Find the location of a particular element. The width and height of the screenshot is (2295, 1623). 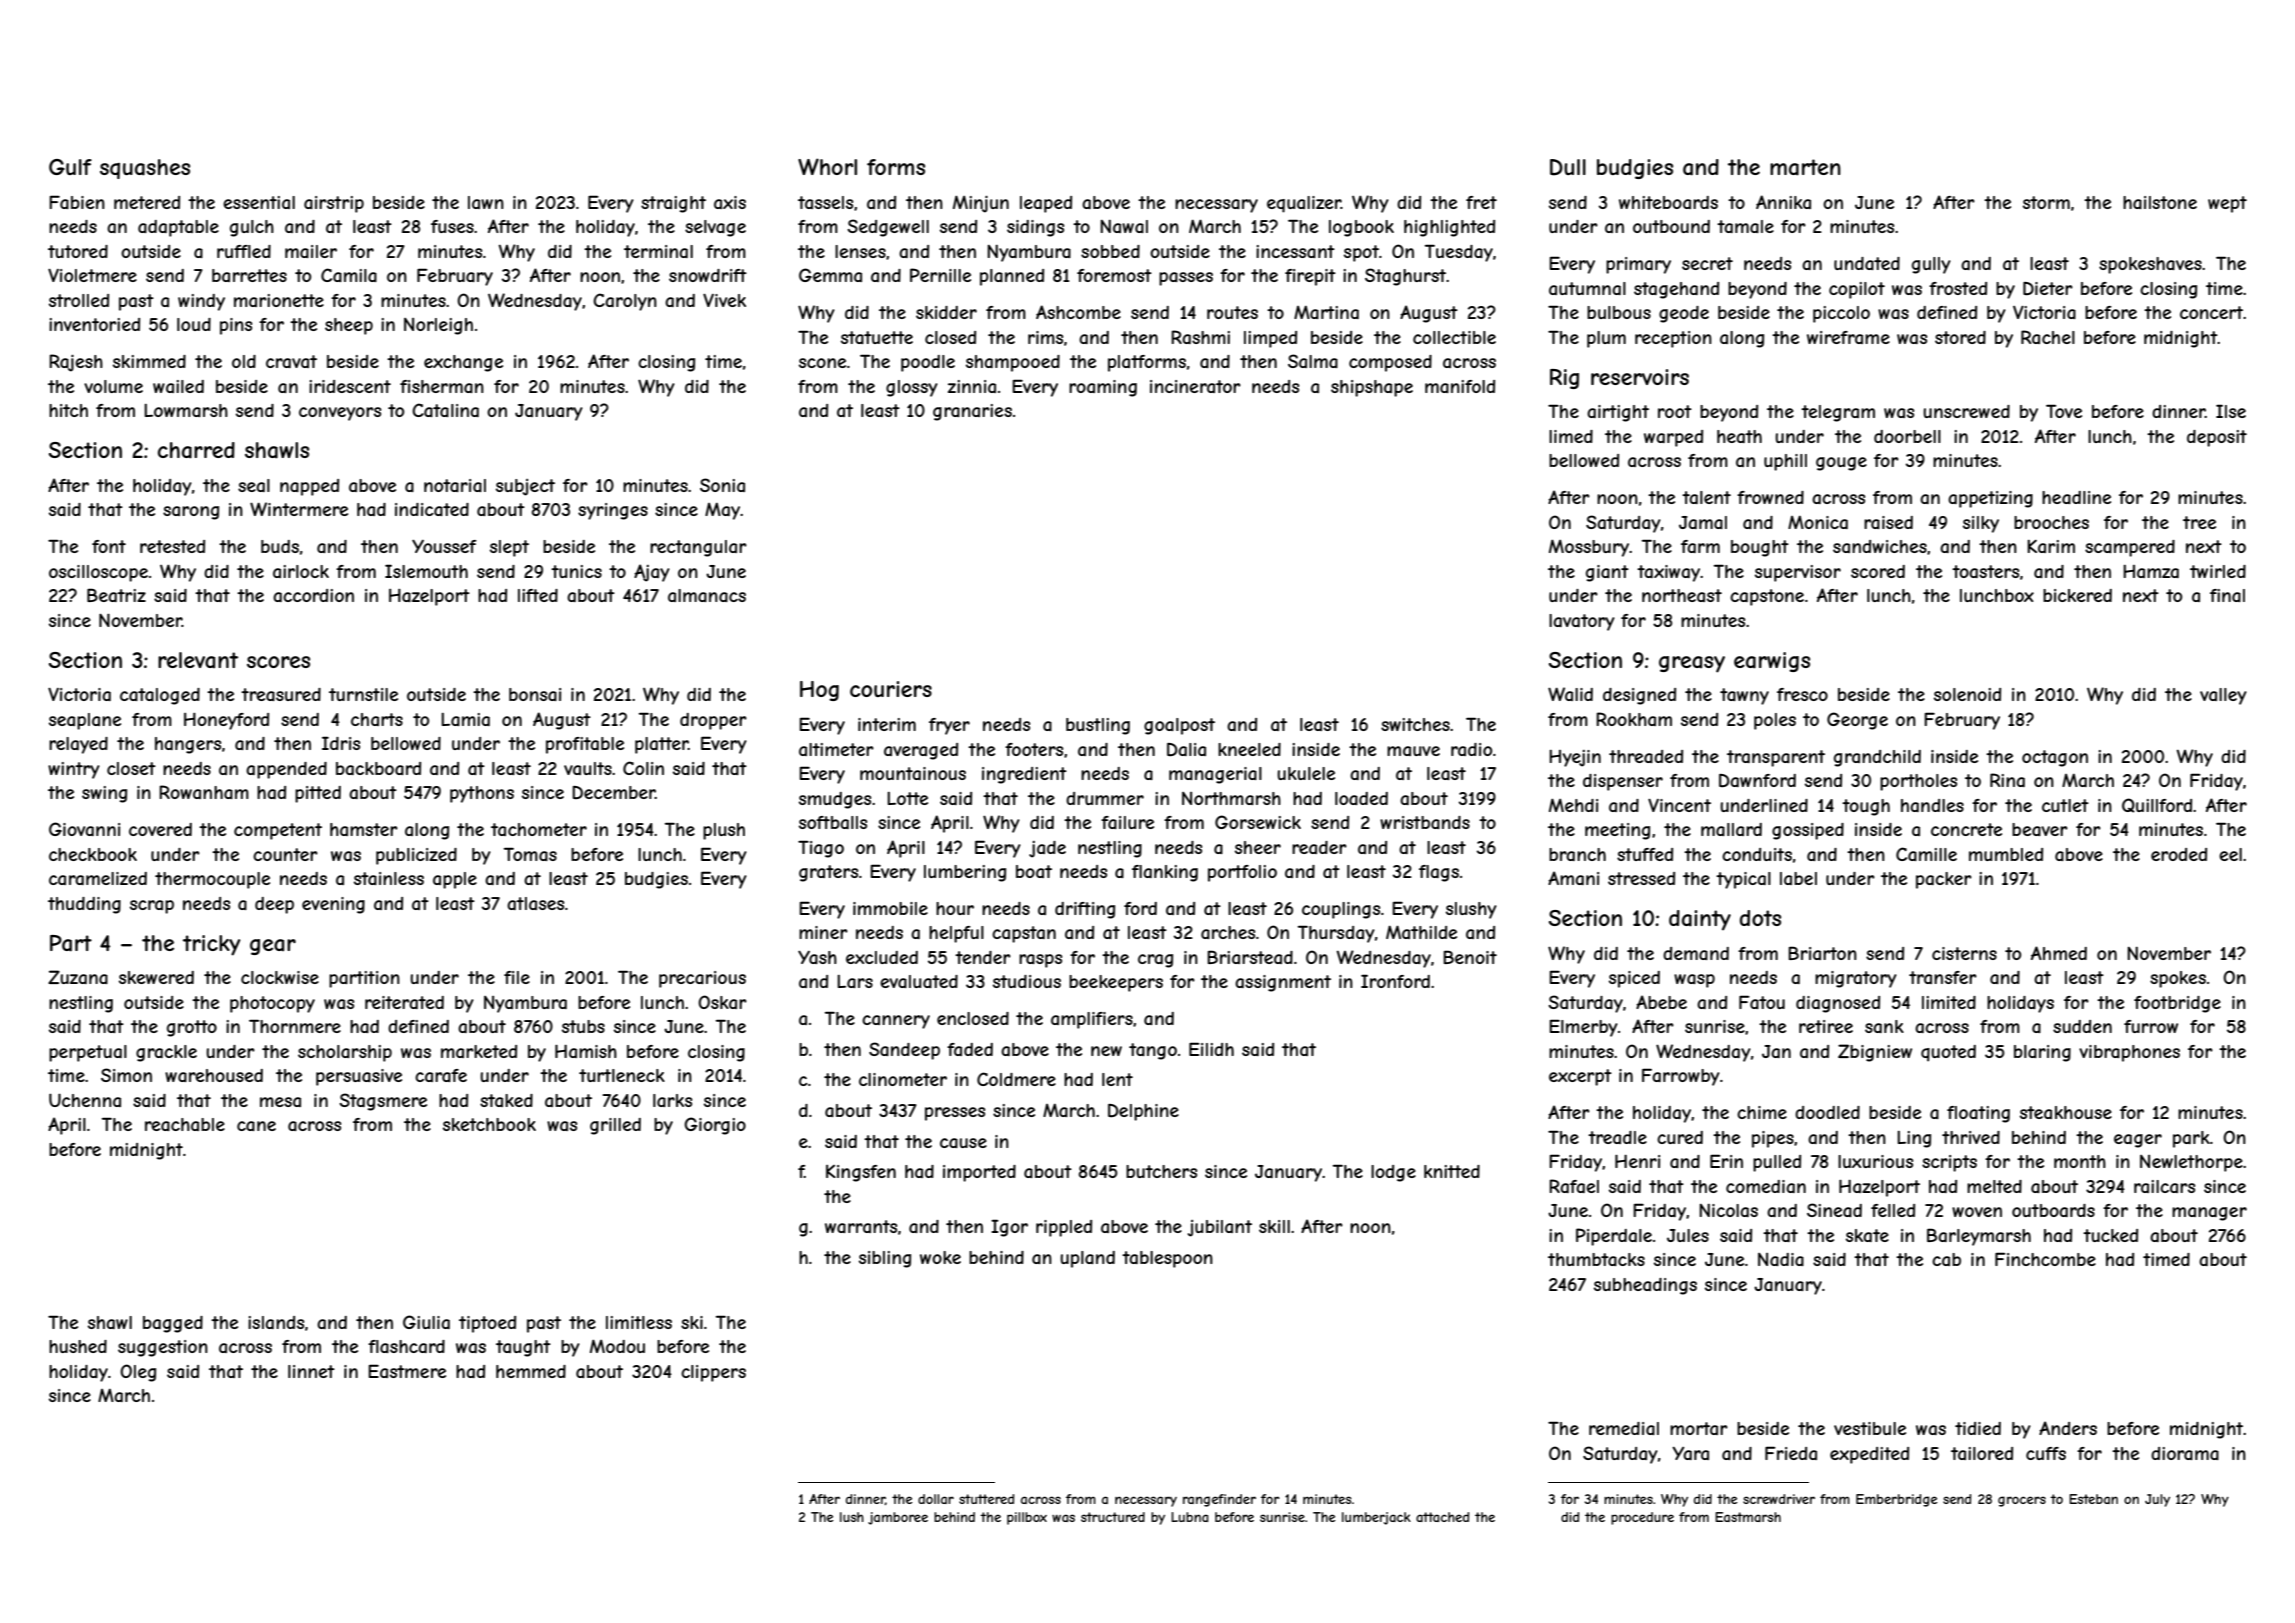

reader is located at coordinates (1319, 847).
